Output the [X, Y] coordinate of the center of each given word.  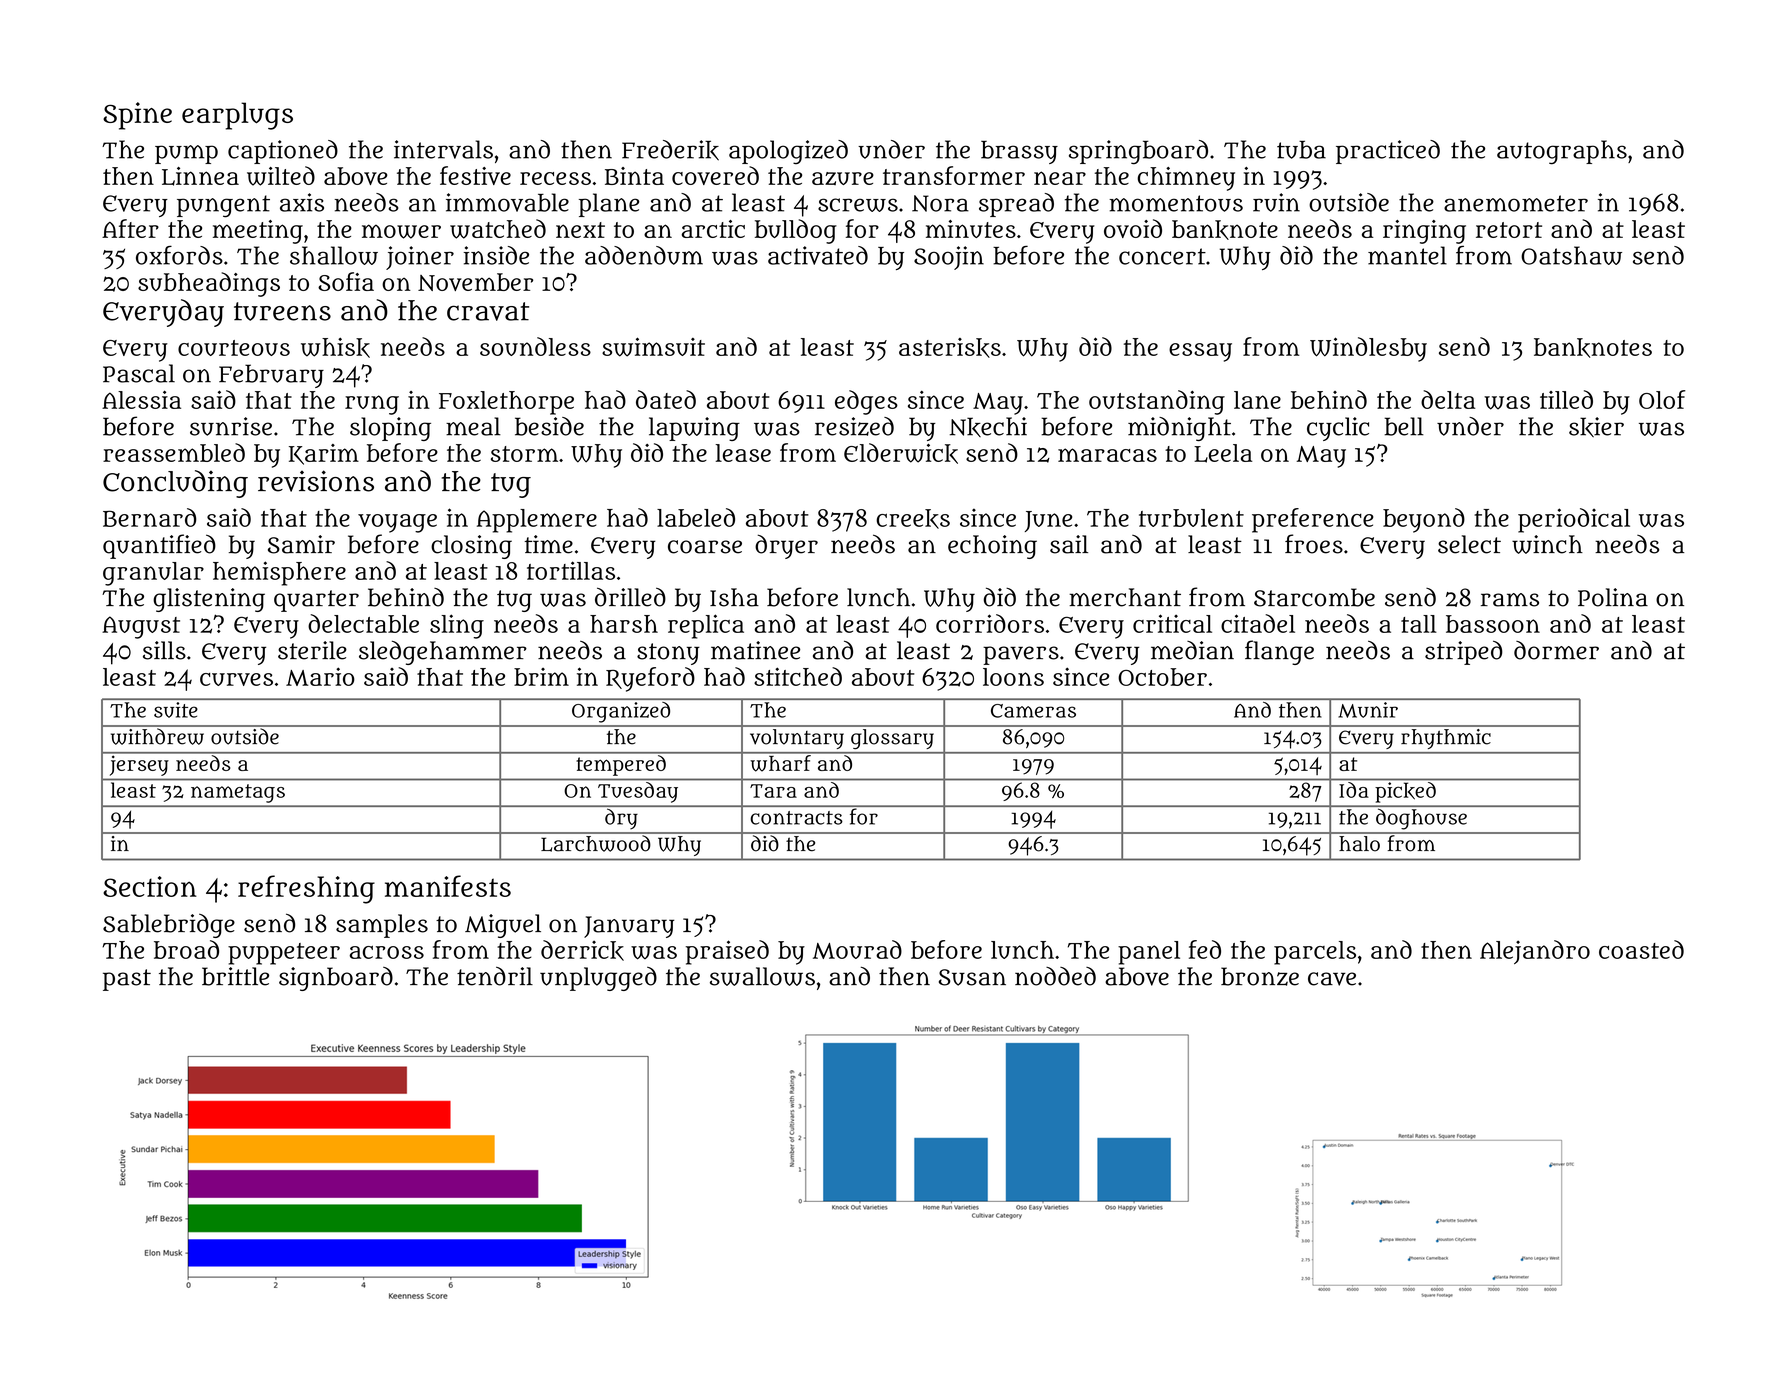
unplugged [598, 979]
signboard [336, 979]
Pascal [139, 373]
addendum [644, 255]
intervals [443, 149]
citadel [1258, 623]
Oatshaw [1571, 255]
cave [1332, 979]
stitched [798, 676]
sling [457, 626]
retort [1509, 230]
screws [858, 205]
